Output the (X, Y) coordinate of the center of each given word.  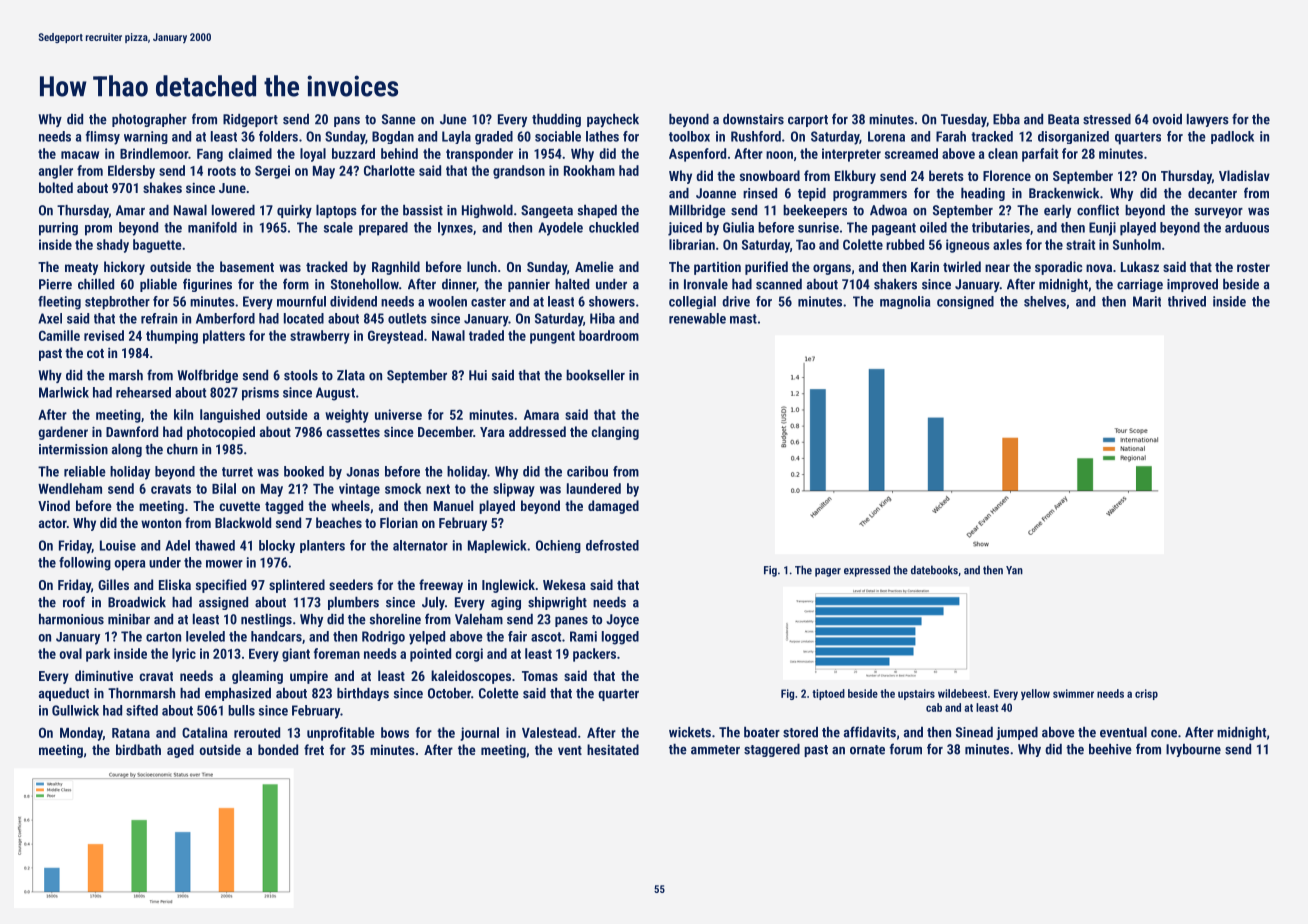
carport (808, 121)
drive (736, 301)
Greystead (395, 337)
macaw (80, 155)
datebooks (934, 570)
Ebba (1006, 119)
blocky (277, 546)
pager (828, 572)
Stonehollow (365, 284)
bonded (278, 749)
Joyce (622, 620)
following (85, 564)
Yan (1014, 570)
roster (1253, 267)
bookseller (595, 375)
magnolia (905, 302)
